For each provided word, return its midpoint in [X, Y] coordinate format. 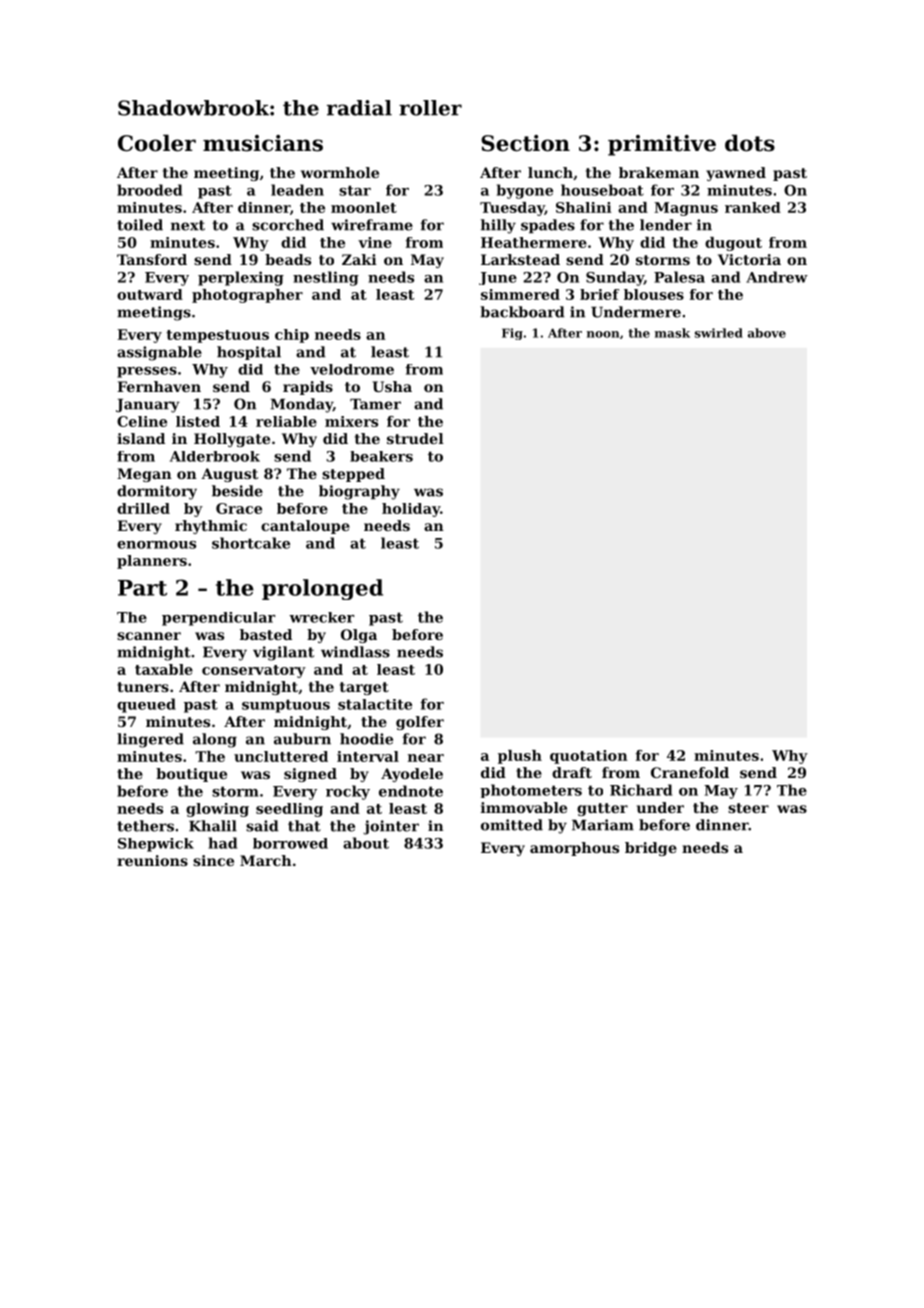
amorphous [574, 849]
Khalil [213, 826]
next [188, 225]
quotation [589, 757]
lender [666, 225]
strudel [415, 438]
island [141, 438]
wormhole [340, 172]
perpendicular [218, 619]
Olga [359, 636]
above [767, 333]
